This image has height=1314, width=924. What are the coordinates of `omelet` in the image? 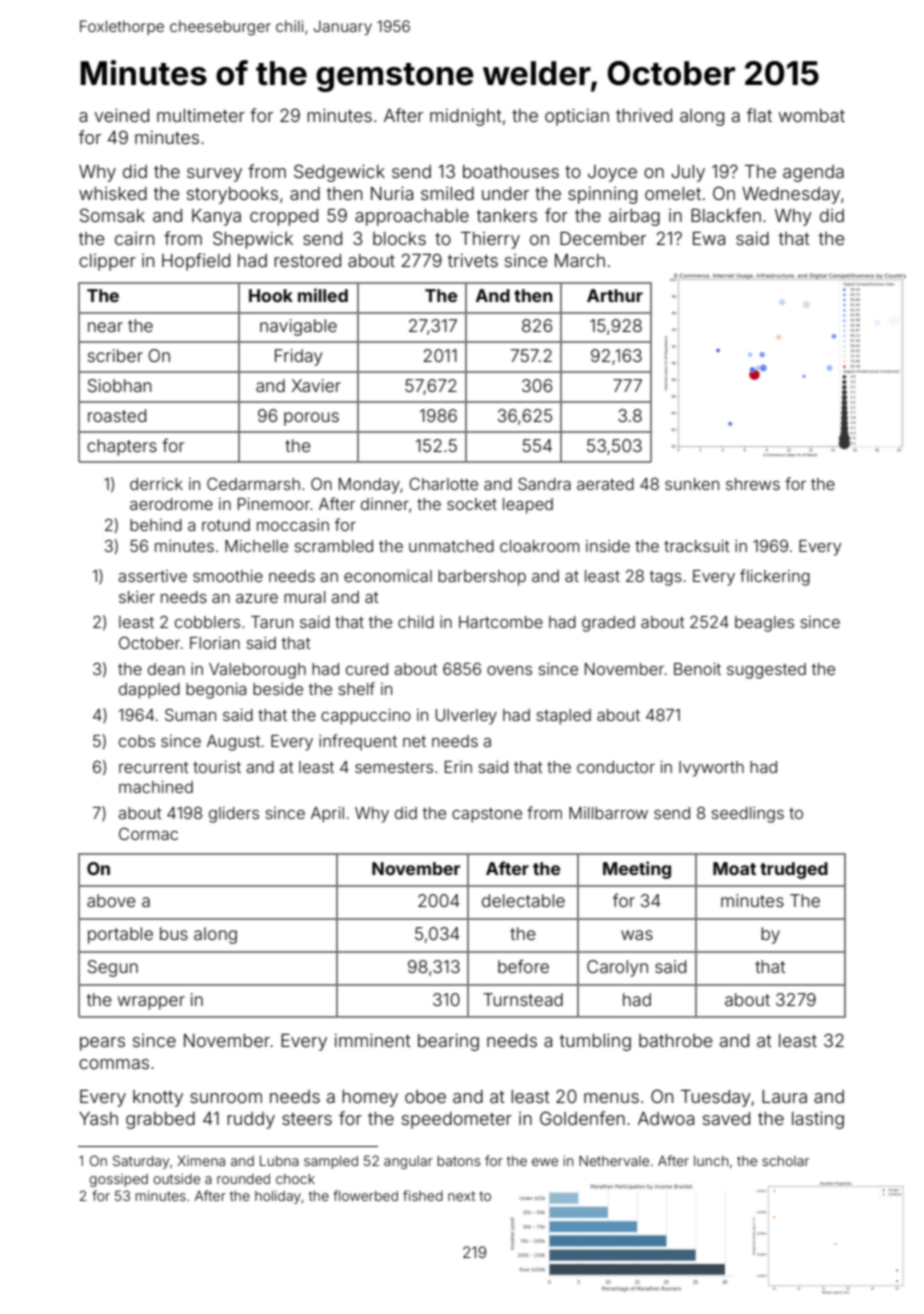 It's located at (673, 193).
